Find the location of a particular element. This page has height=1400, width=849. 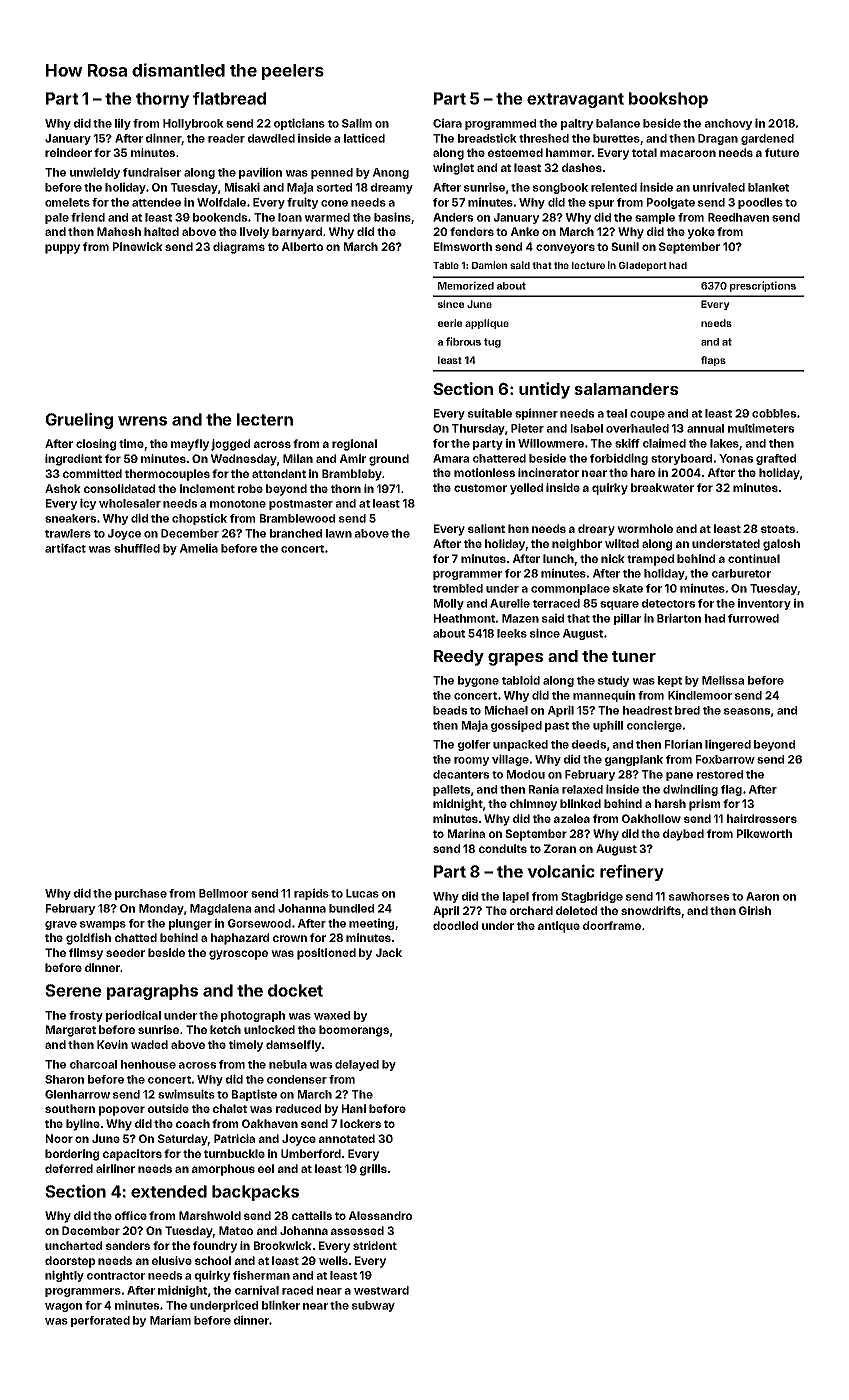

Alessandro is located at coordinates (380, 1215).
